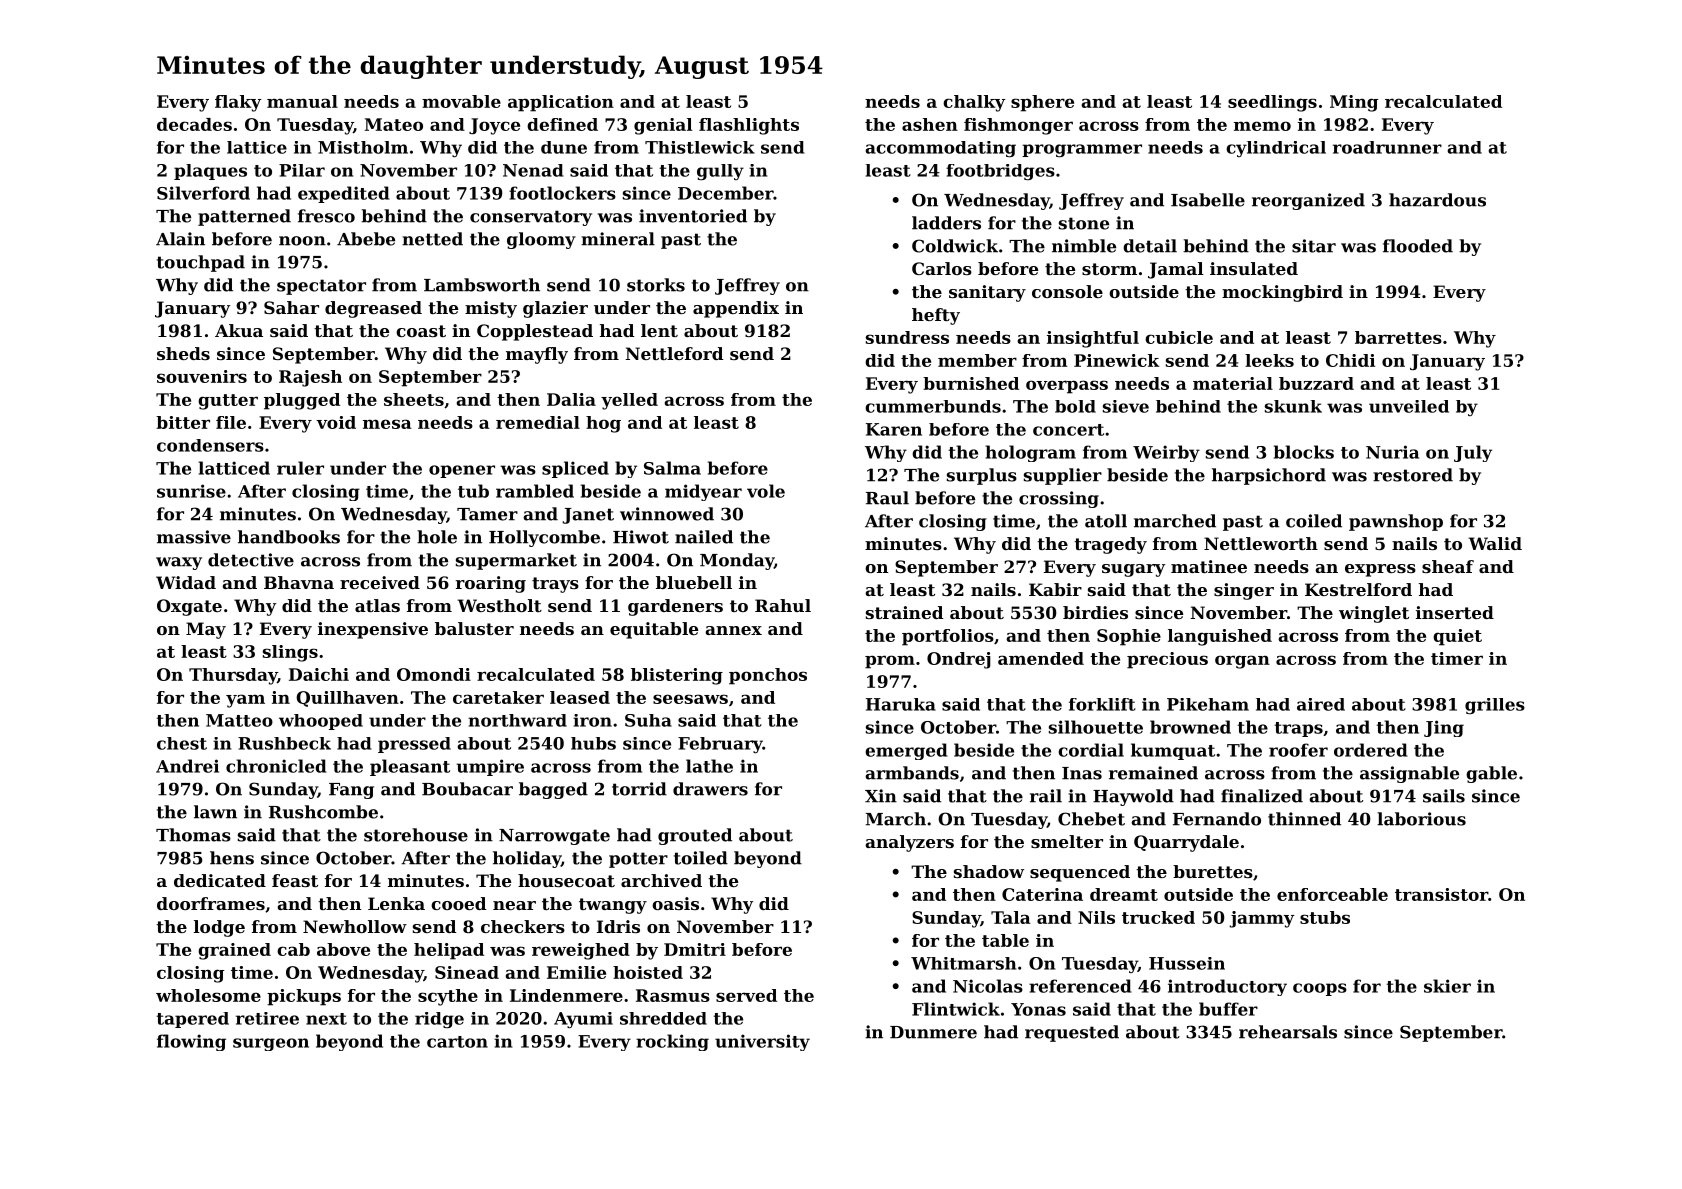 This document has width=1682, height=1189. What do you see at coordinates (977, 360) in the document?
I see `member` at bounding box center [977, 360].
